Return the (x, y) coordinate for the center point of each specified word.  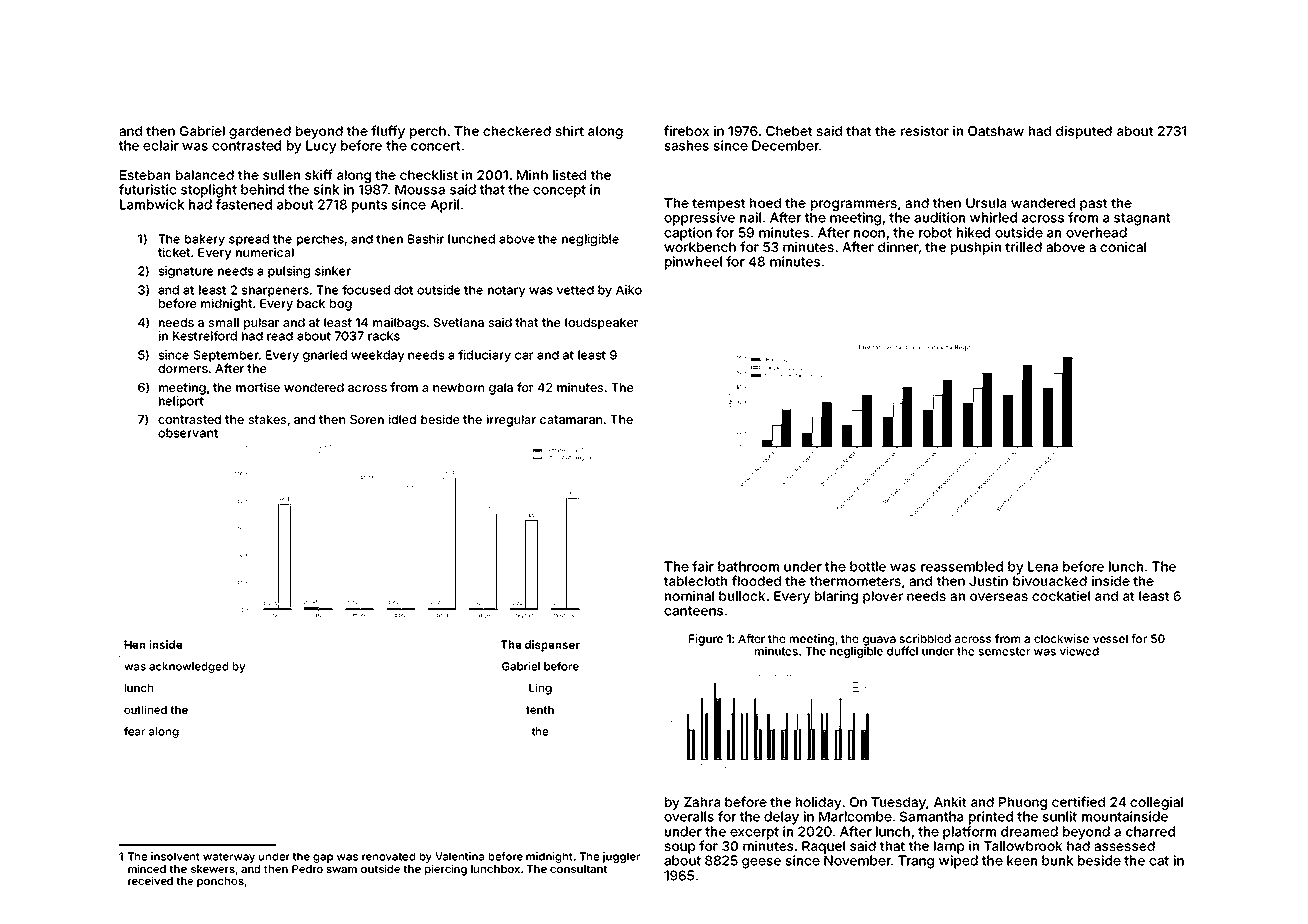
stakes (267, 419)
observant (188, 433)
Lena (1043, 566)
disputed (1084, 132)
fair (703, 566)
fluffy (388, 132)
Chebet (789, 131)
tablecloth (695, 581)
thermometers (855, 581)
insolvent (175, 856)
